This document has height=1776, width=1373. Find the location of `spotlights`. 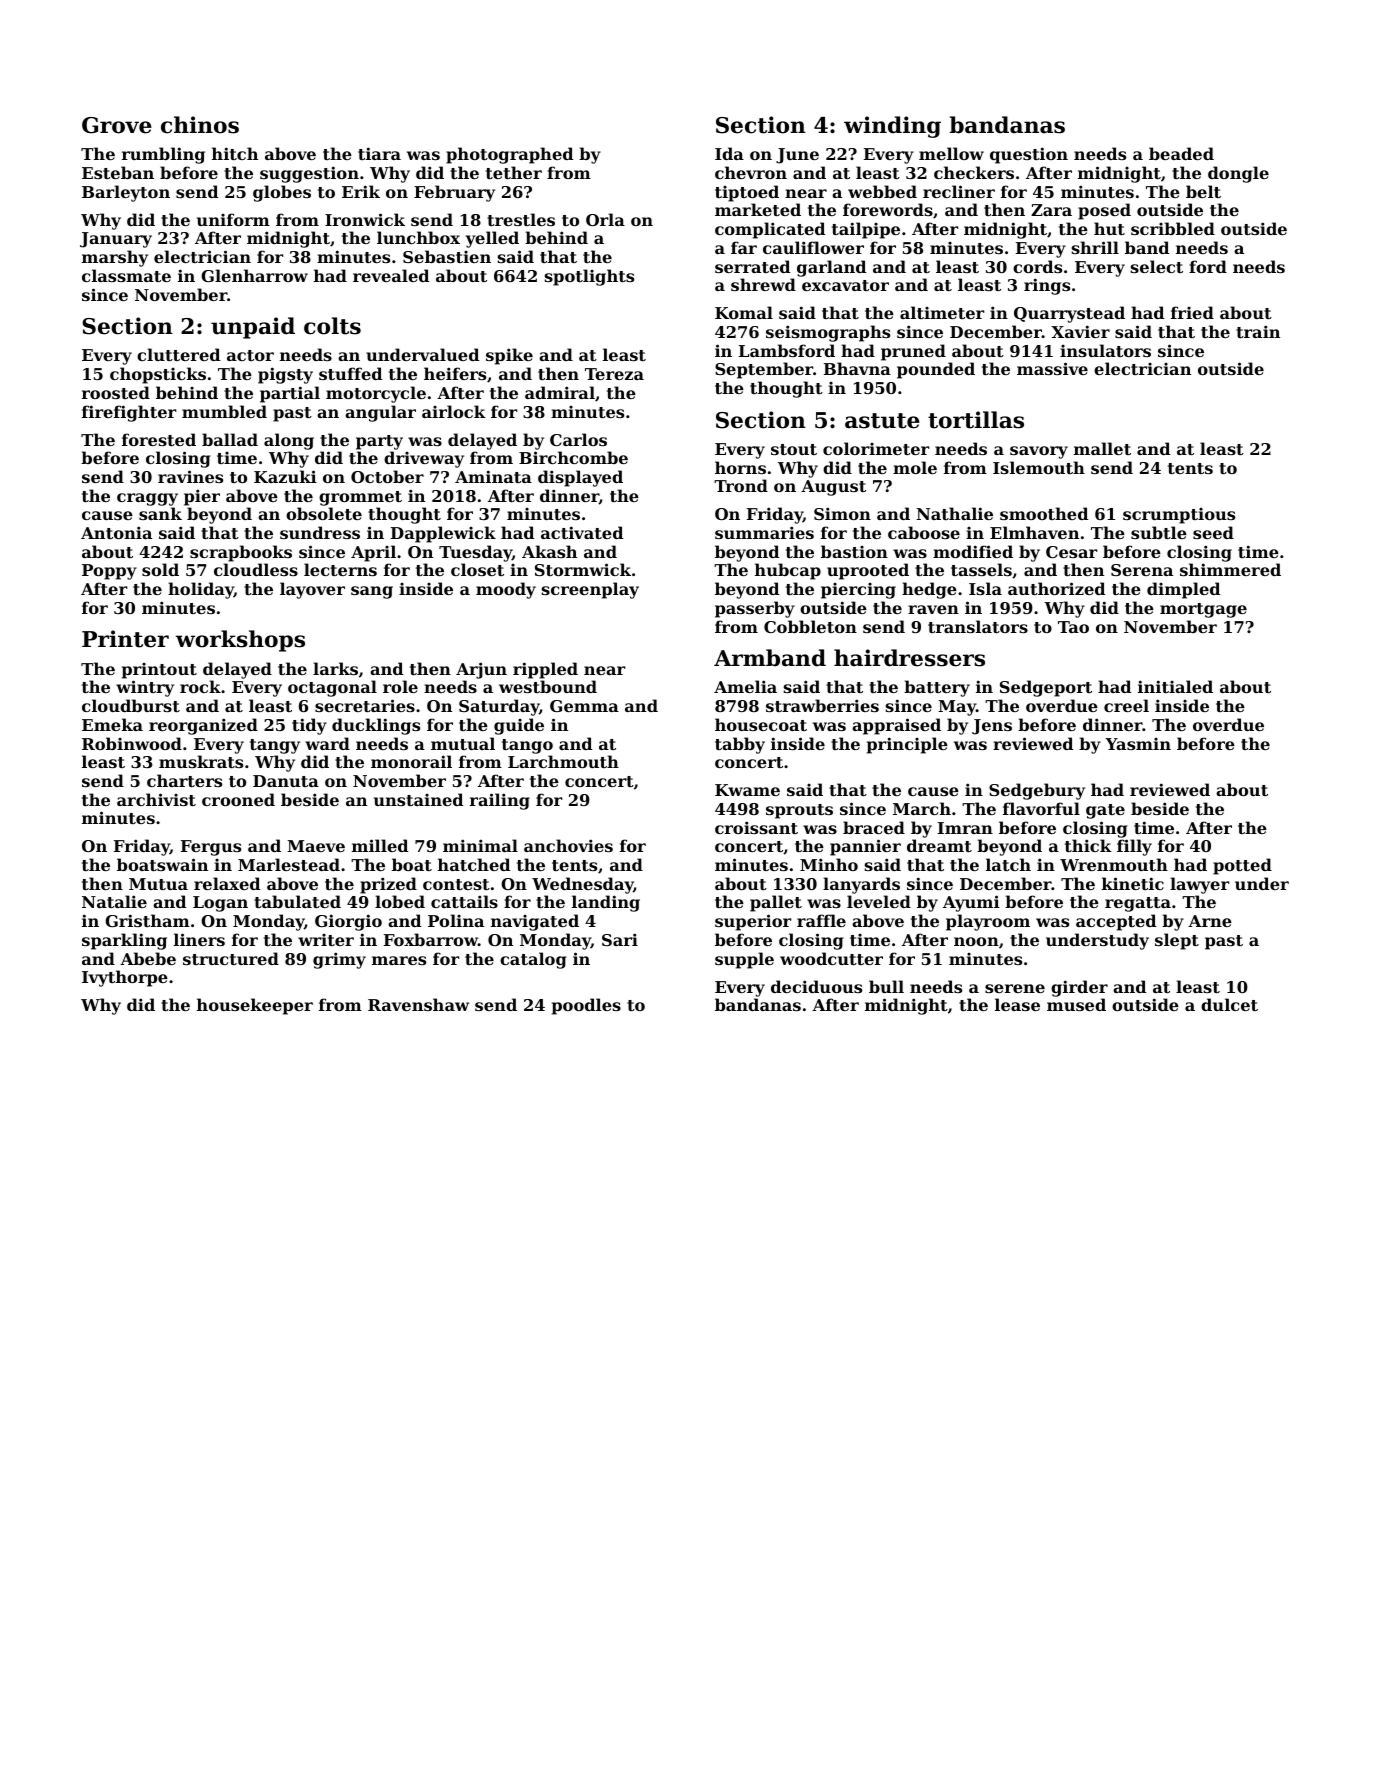

spotlights is located at coordinates (589, 277).
